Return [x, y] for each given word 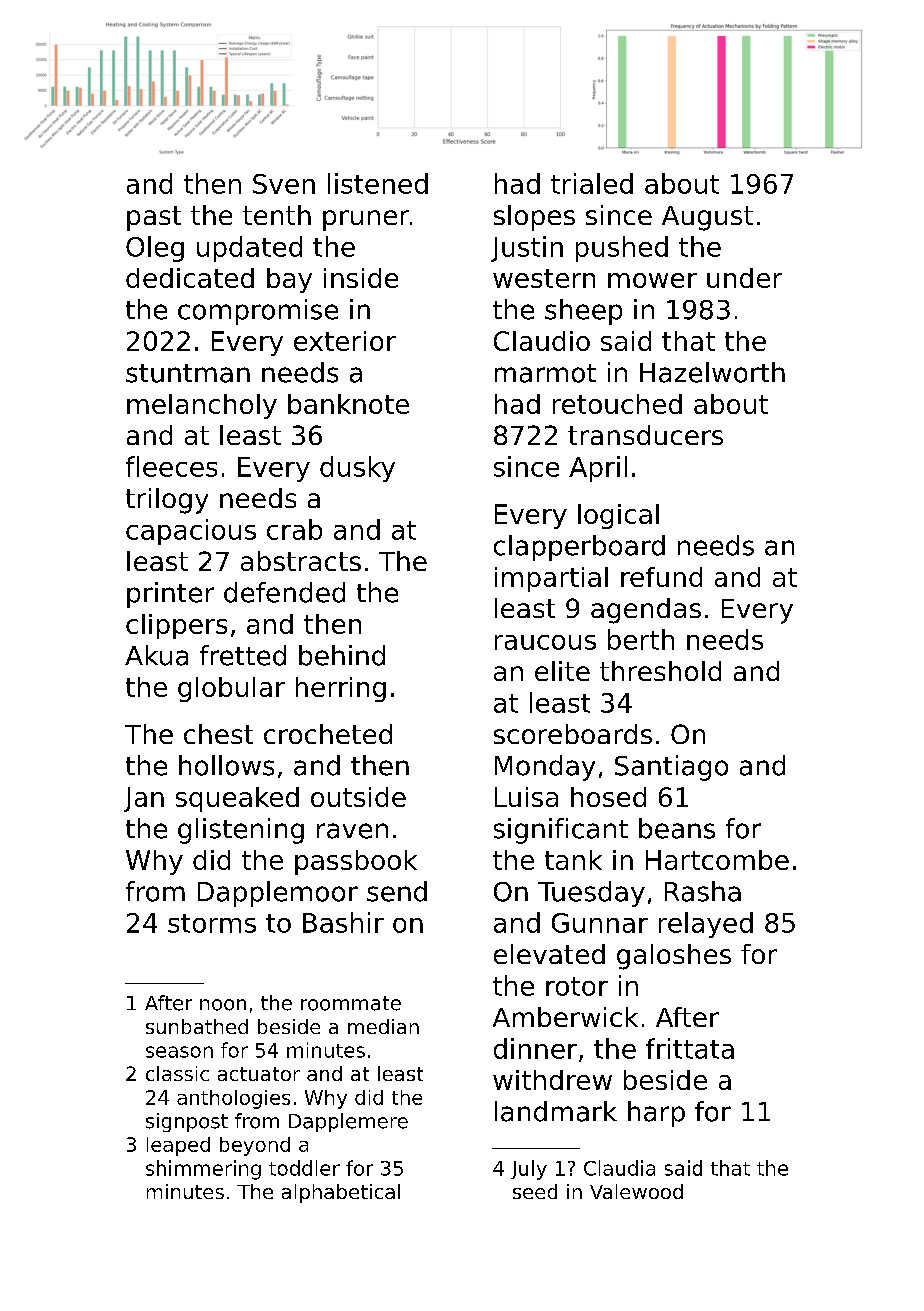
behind [342, 655]
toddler [304, 1168]
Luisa [526, 797]
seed [535, 1191]
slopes [534, 218]
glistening [241, 831]
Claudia [619, 1168]
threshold [660, 671]
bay [289, 280]
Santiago [671, 768]
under [744, 278]
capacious [191, 532]
